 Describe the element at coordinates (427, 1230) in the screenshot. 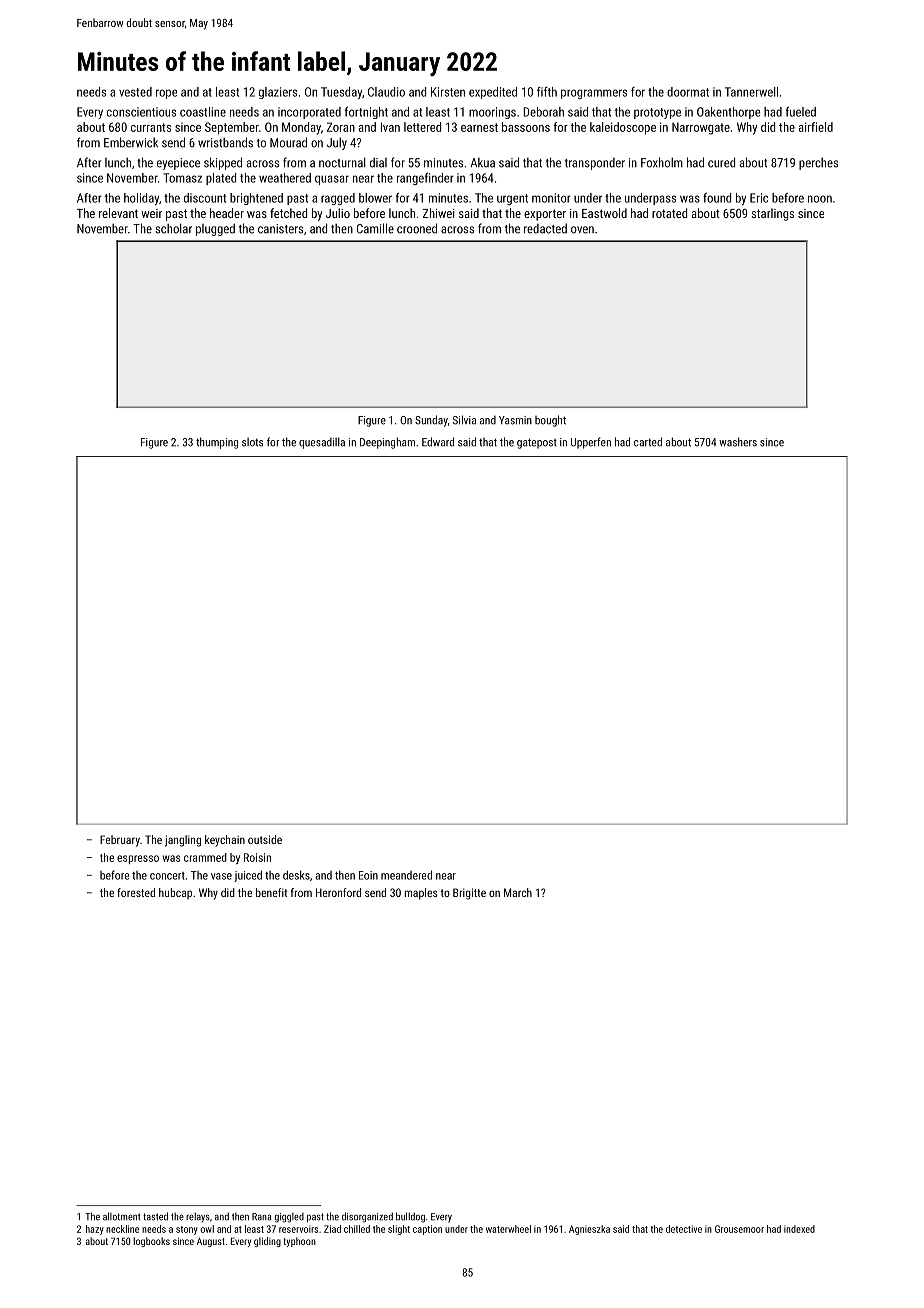

I see `caption` at that location.
